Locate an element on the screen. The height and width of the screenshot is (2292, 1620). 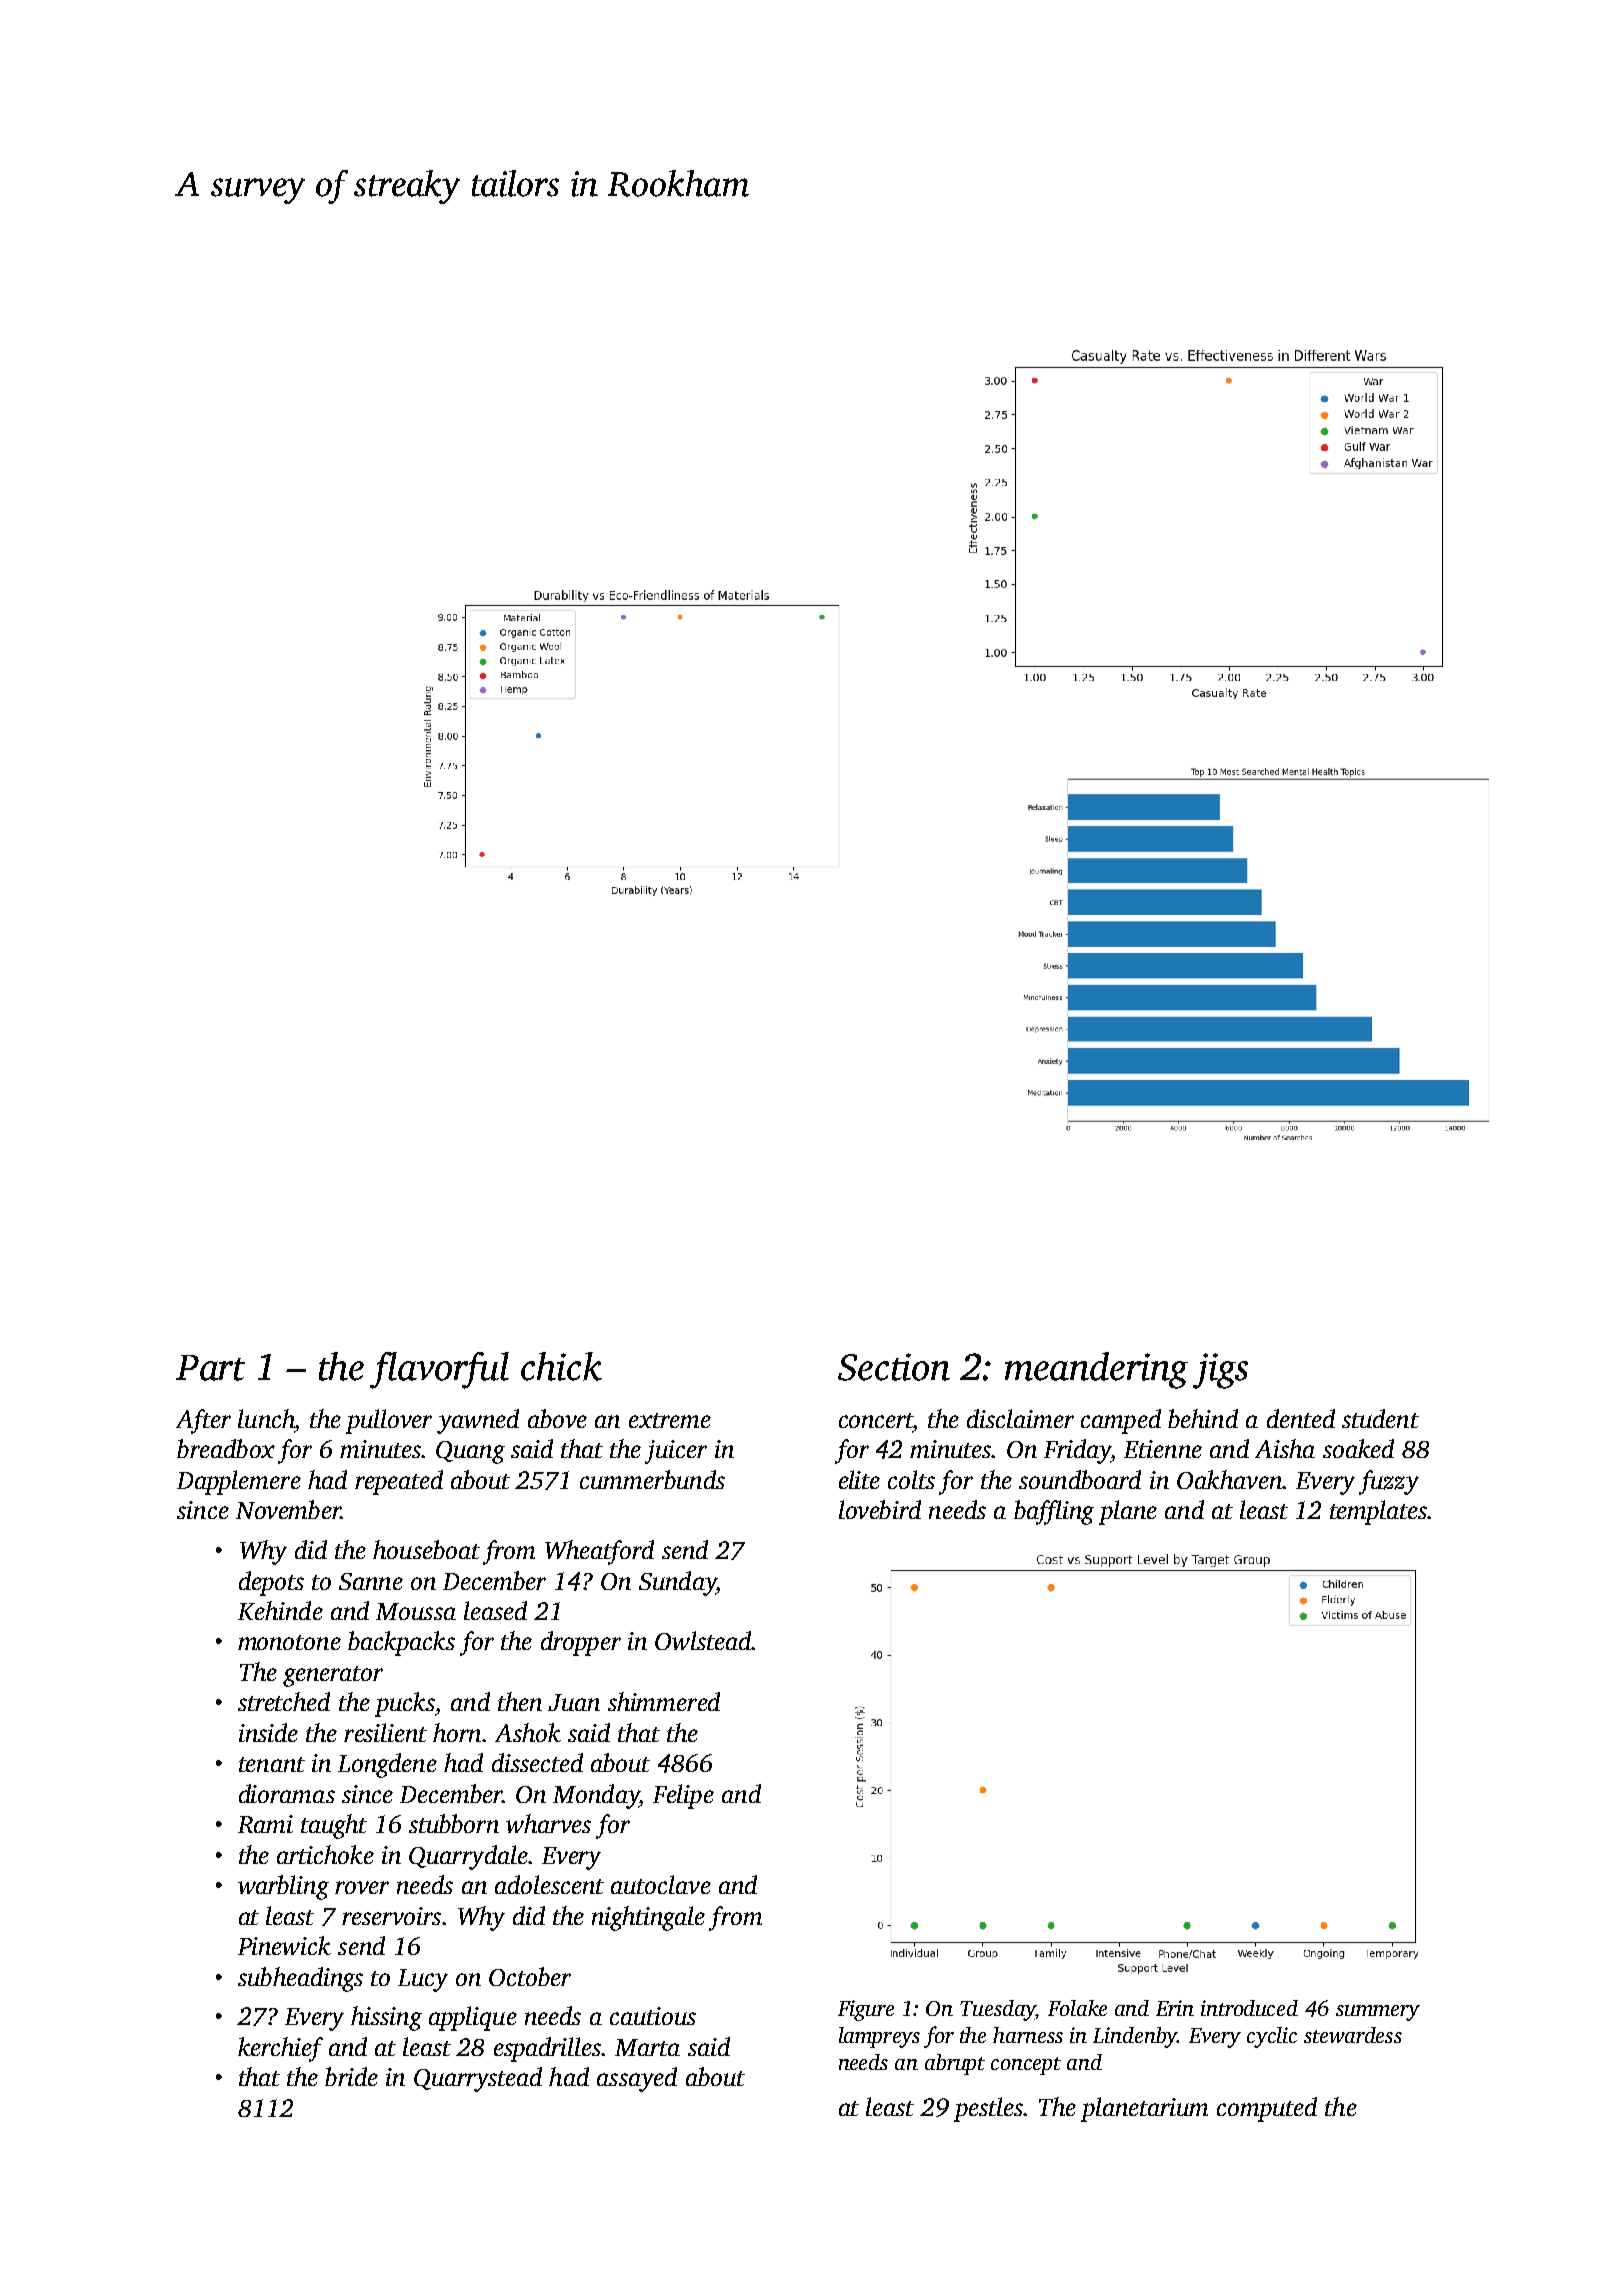
Rami is located at coordinates (265, 1824).
